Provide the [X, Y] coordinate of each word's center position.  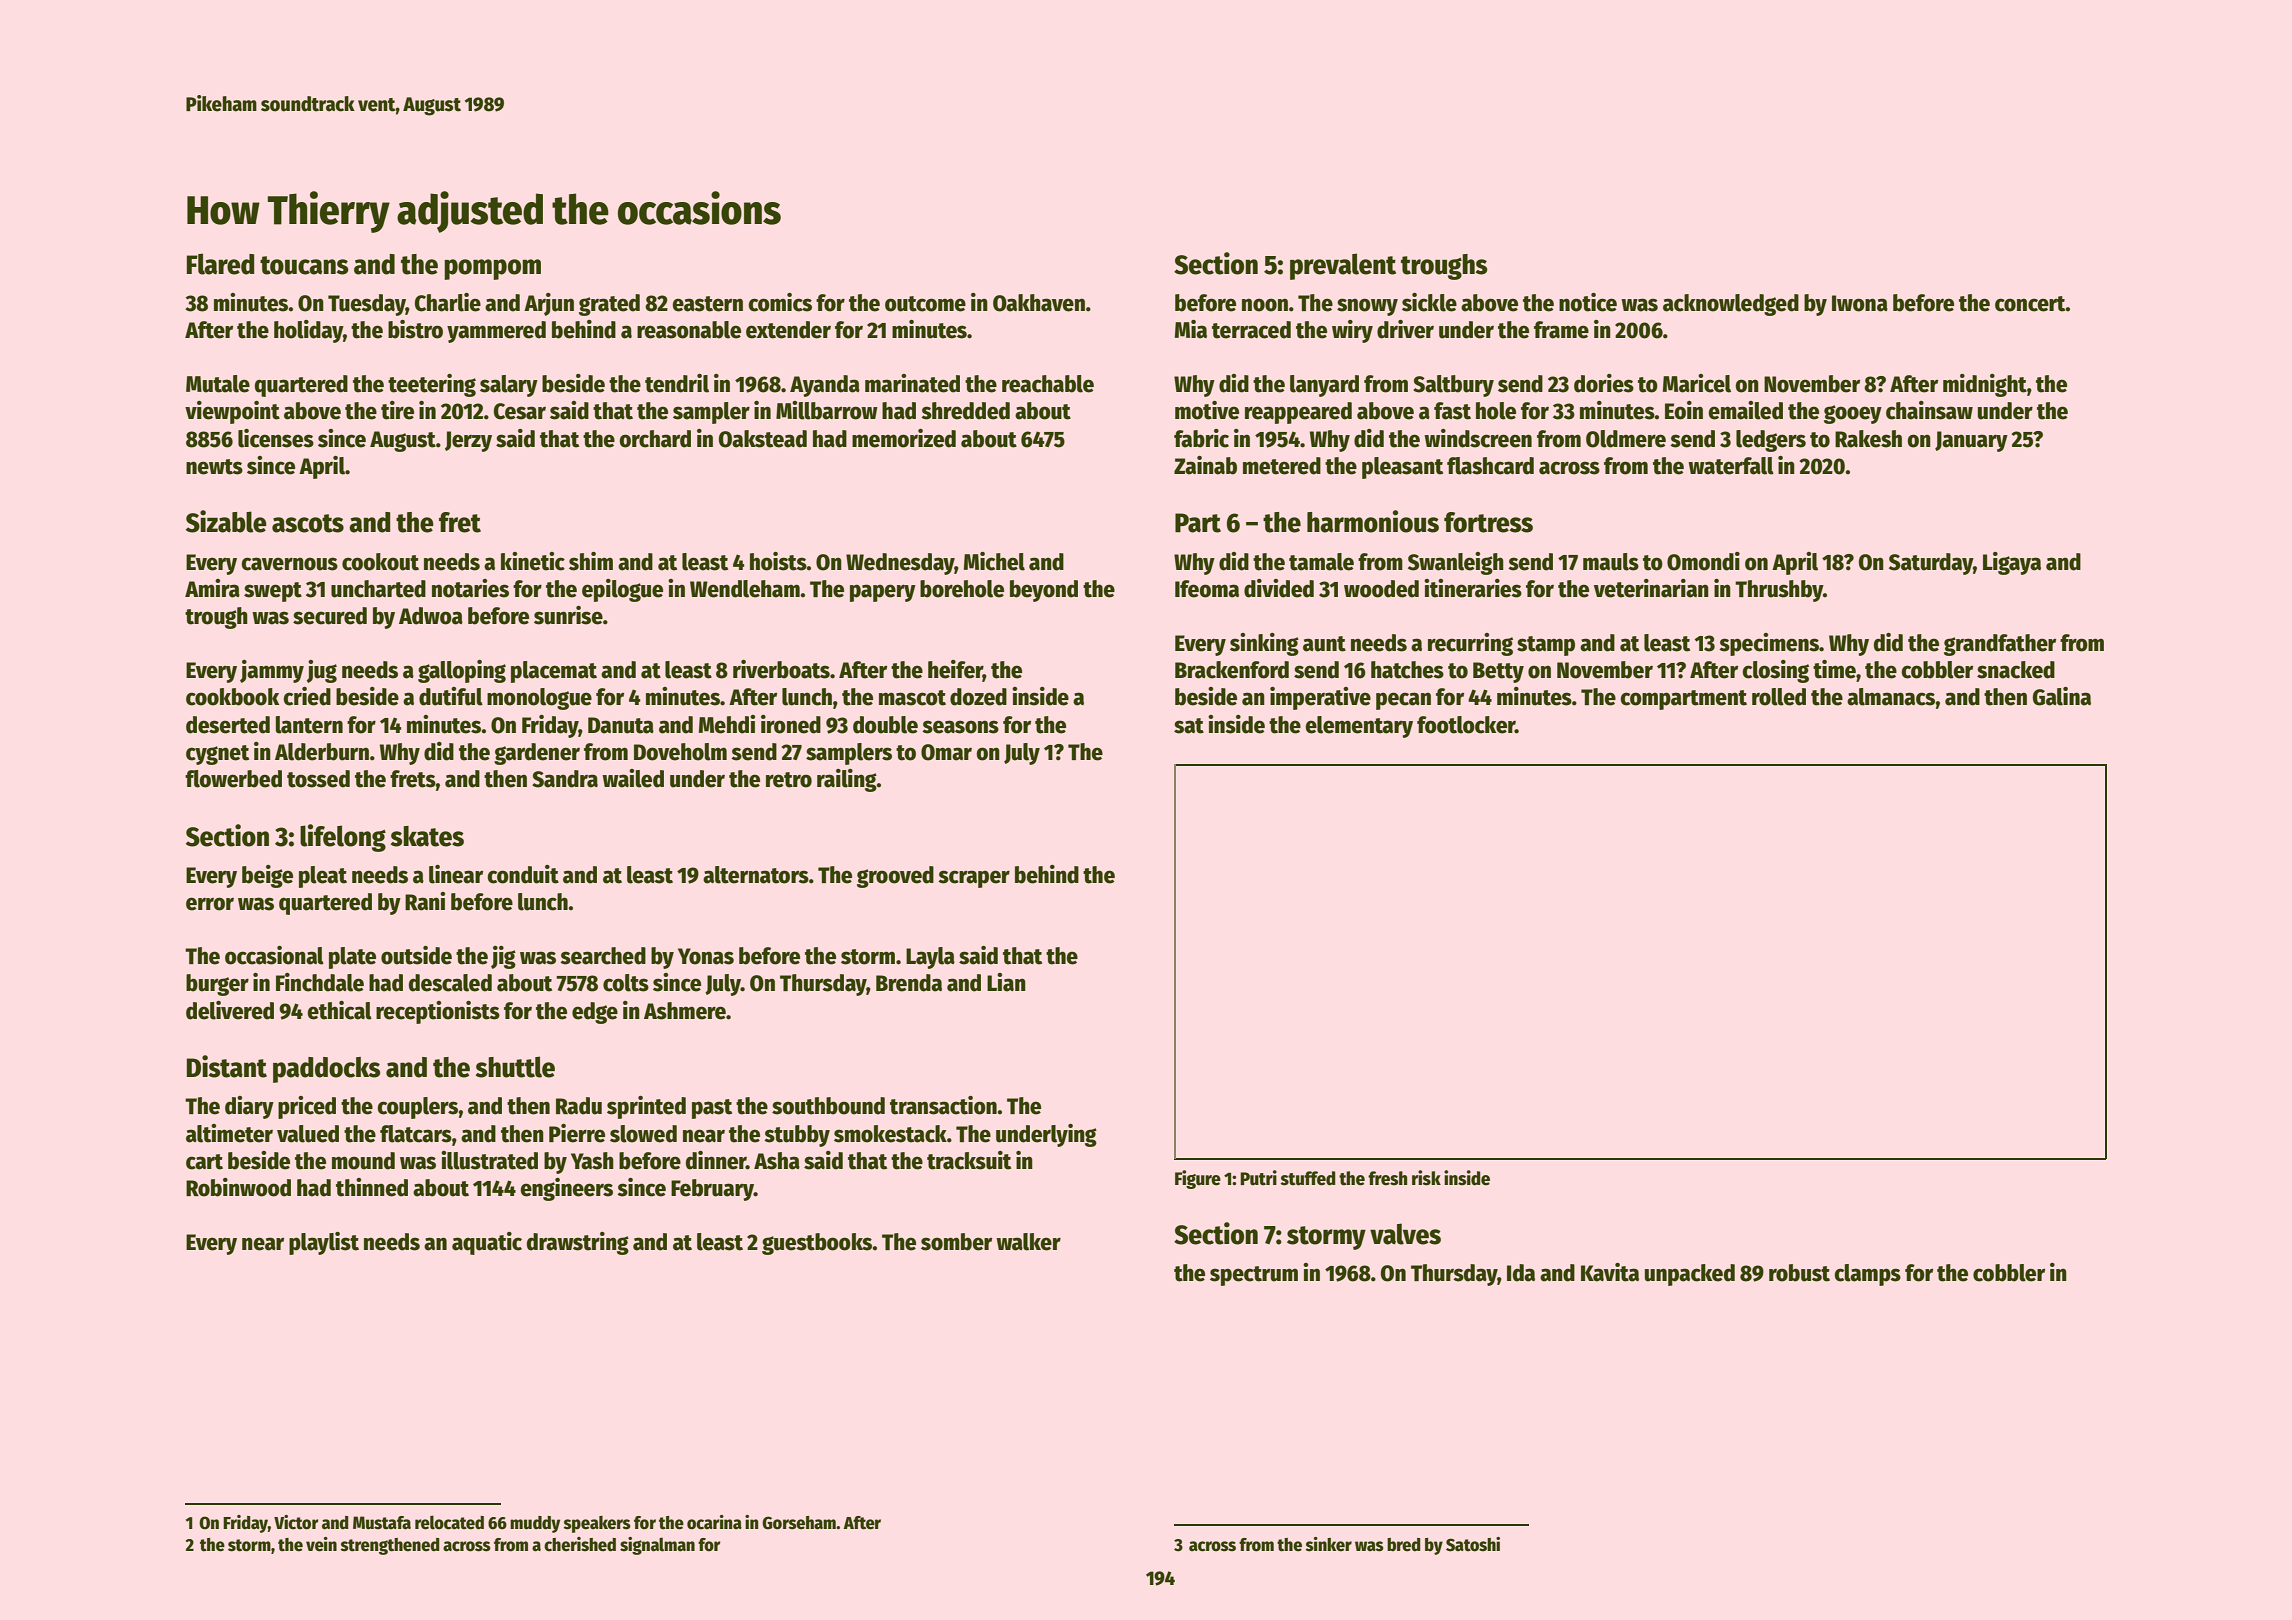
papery [883, 593]
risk [1426, 1178]
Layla [930, 958]
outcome [925, 304]
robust [1799, 1273]
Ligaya [2012, 563]
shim [591, 561]
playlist [324, 1243]
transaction [943, 1105]
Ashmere [685, 1011]
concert [2030, 304]
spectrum [1254, 1276]
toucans [304, 265]
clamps [1867, 1275]
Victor [296, 1522]
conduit [523, 874]
